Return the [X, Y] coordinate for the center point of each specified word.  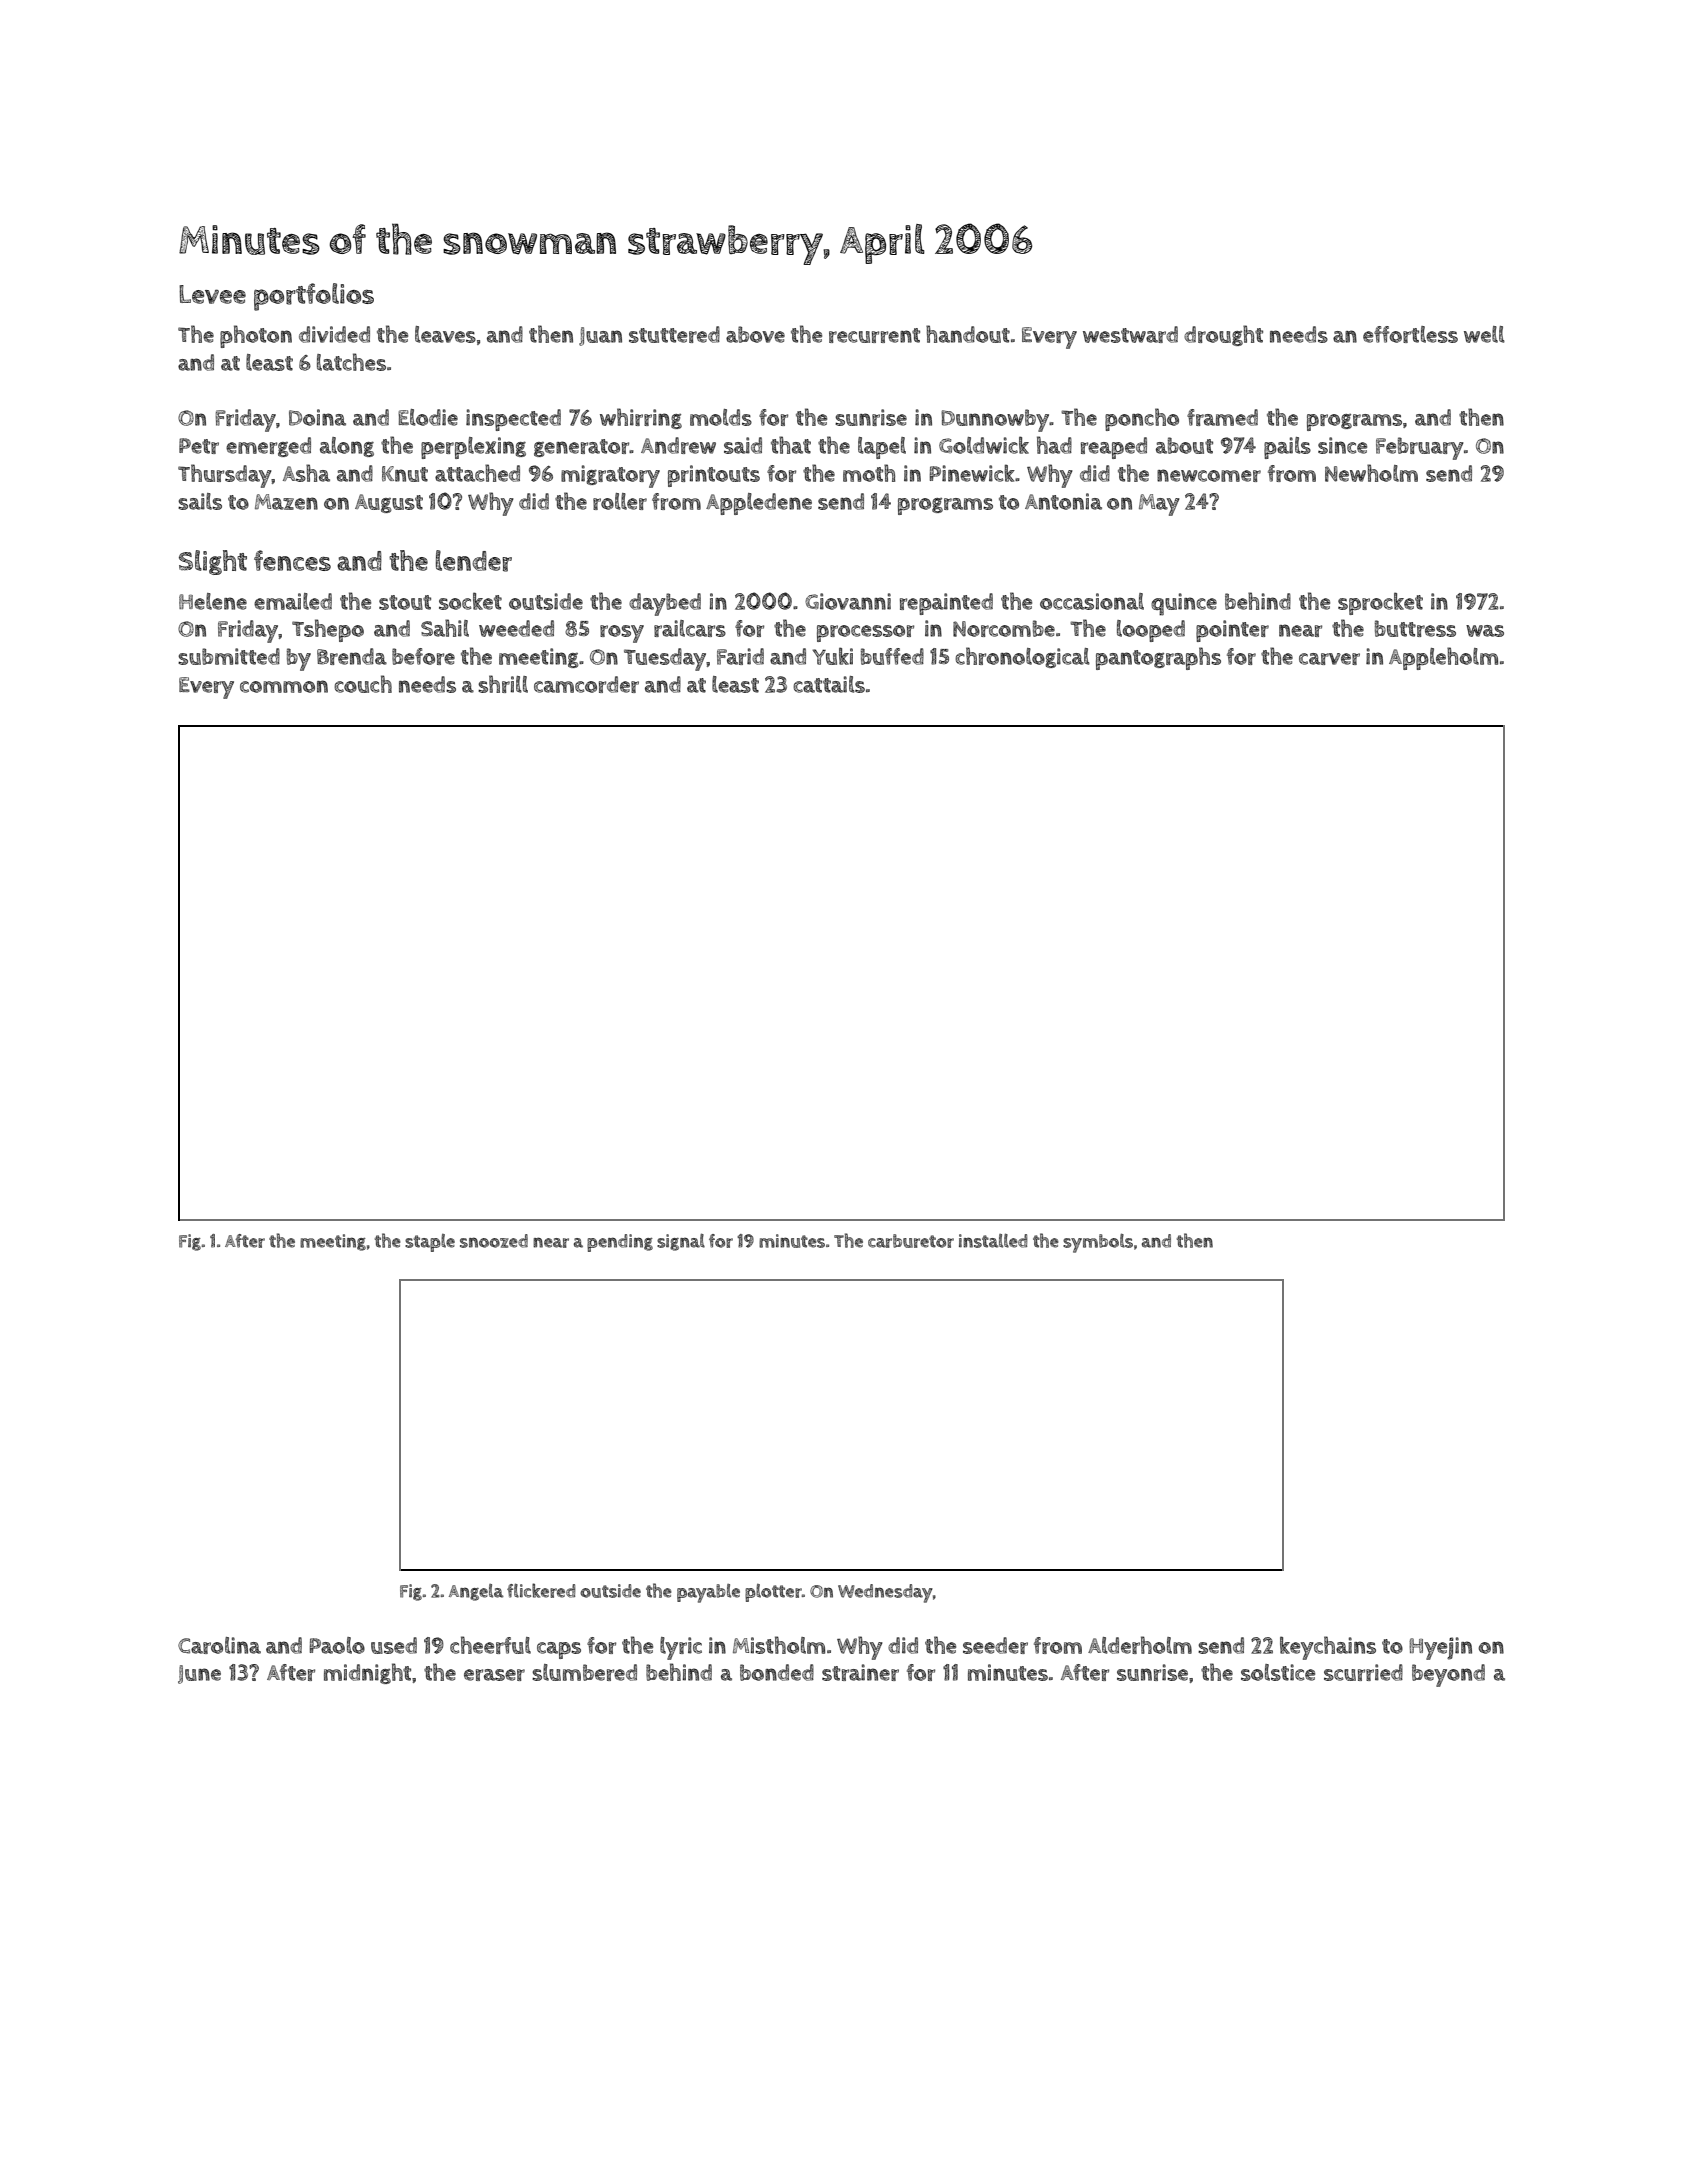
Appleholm [1443, 658]
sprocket [1380, 603]
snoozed [494, 1241]
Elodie [428, 417]
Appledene [759, 504]
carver [1329, 659]
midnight [367, 1673]
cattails [829, 684]
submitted [229, 656]
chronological [1022, 657]
